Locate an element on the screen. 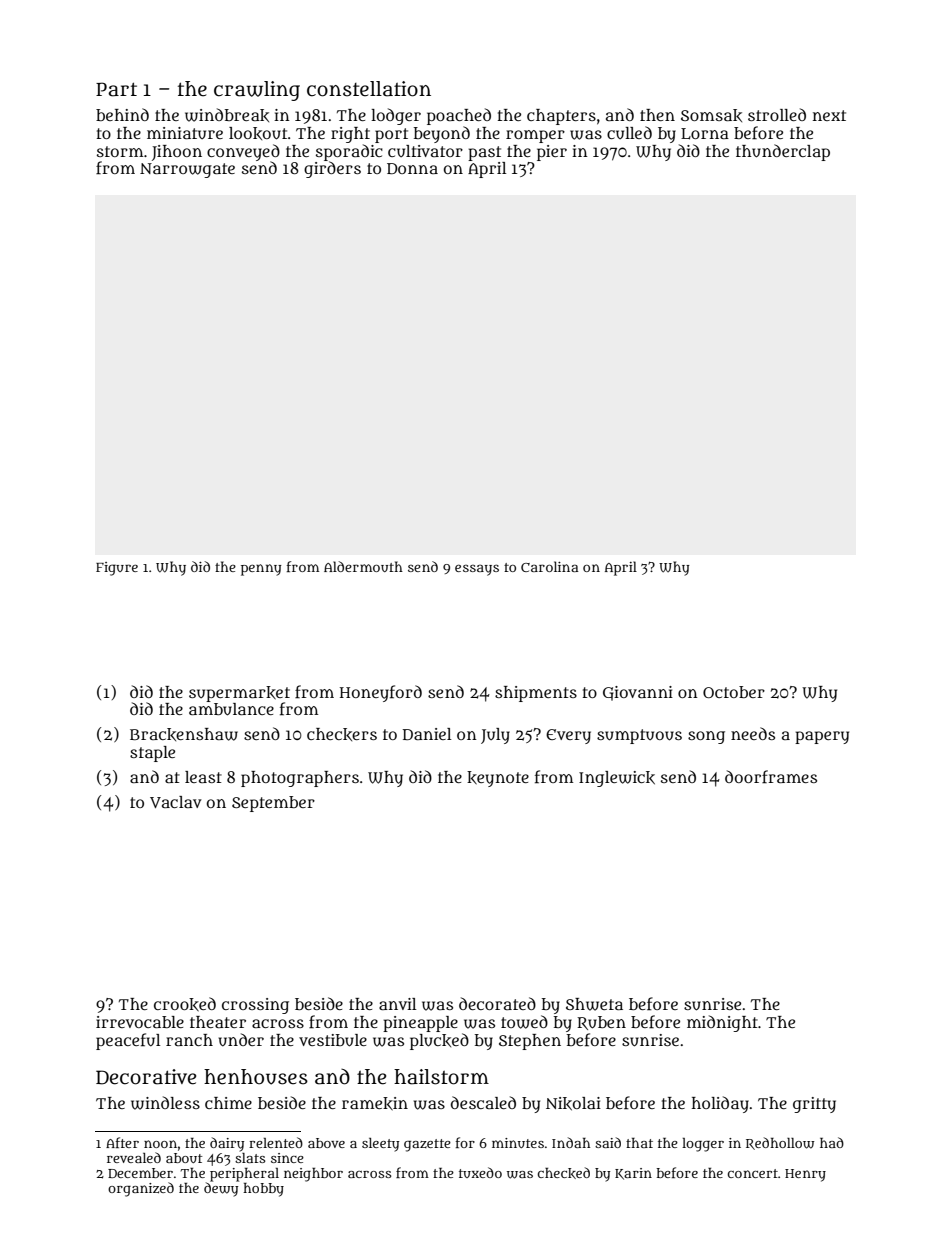 The height and width of the screenshot is (1233, 952). dewy is located at coordinates (221, 1189).
